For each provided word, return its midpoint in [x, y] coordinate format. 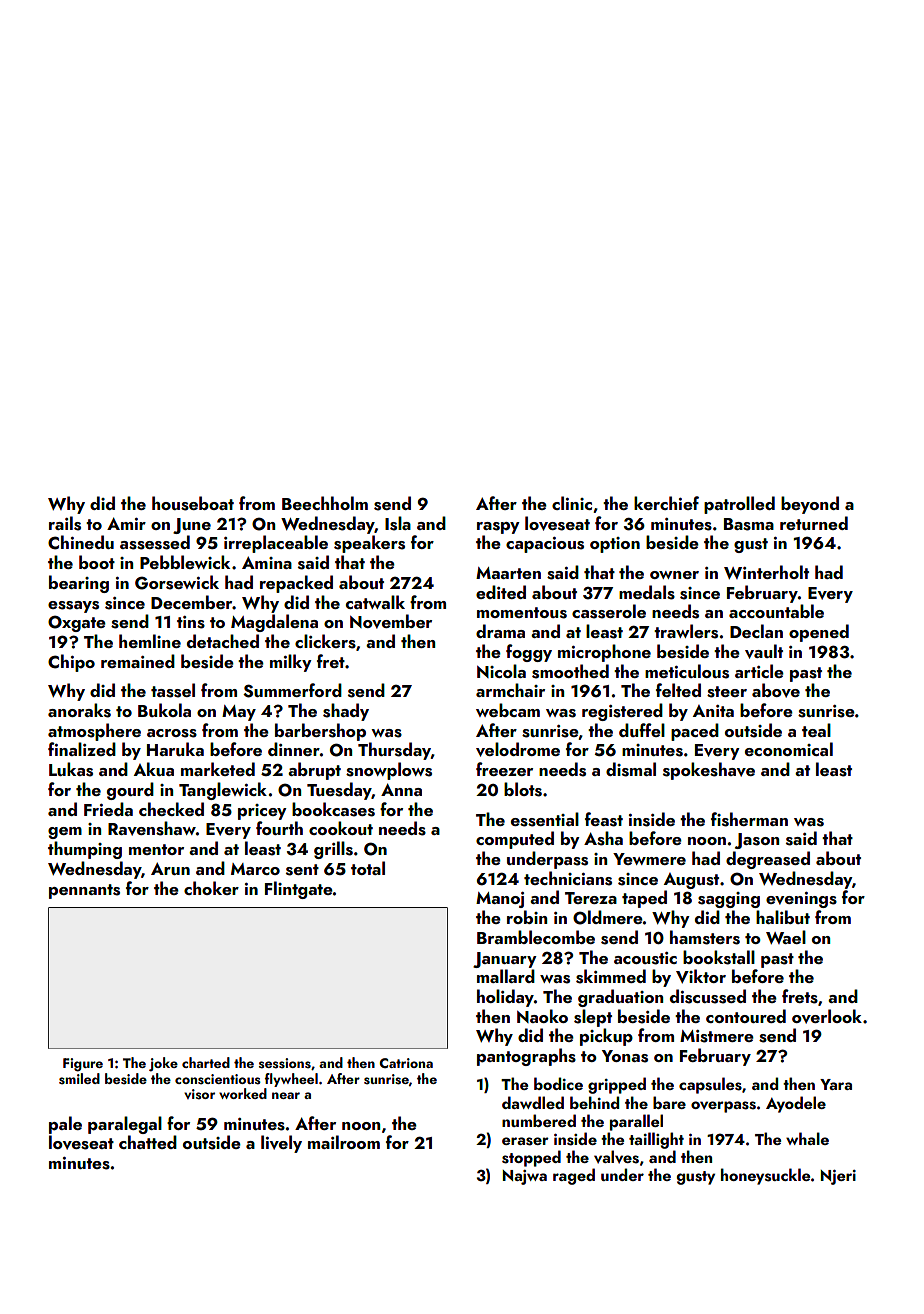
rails [65, 523]
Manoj [500, 900]
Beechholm [325, 503]
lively [281, 1144]
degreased [768, 860]
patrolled [739, 505]
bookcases [333, 809]
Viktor [701, 976]
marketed [218, 769]
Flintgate [299, 890]
